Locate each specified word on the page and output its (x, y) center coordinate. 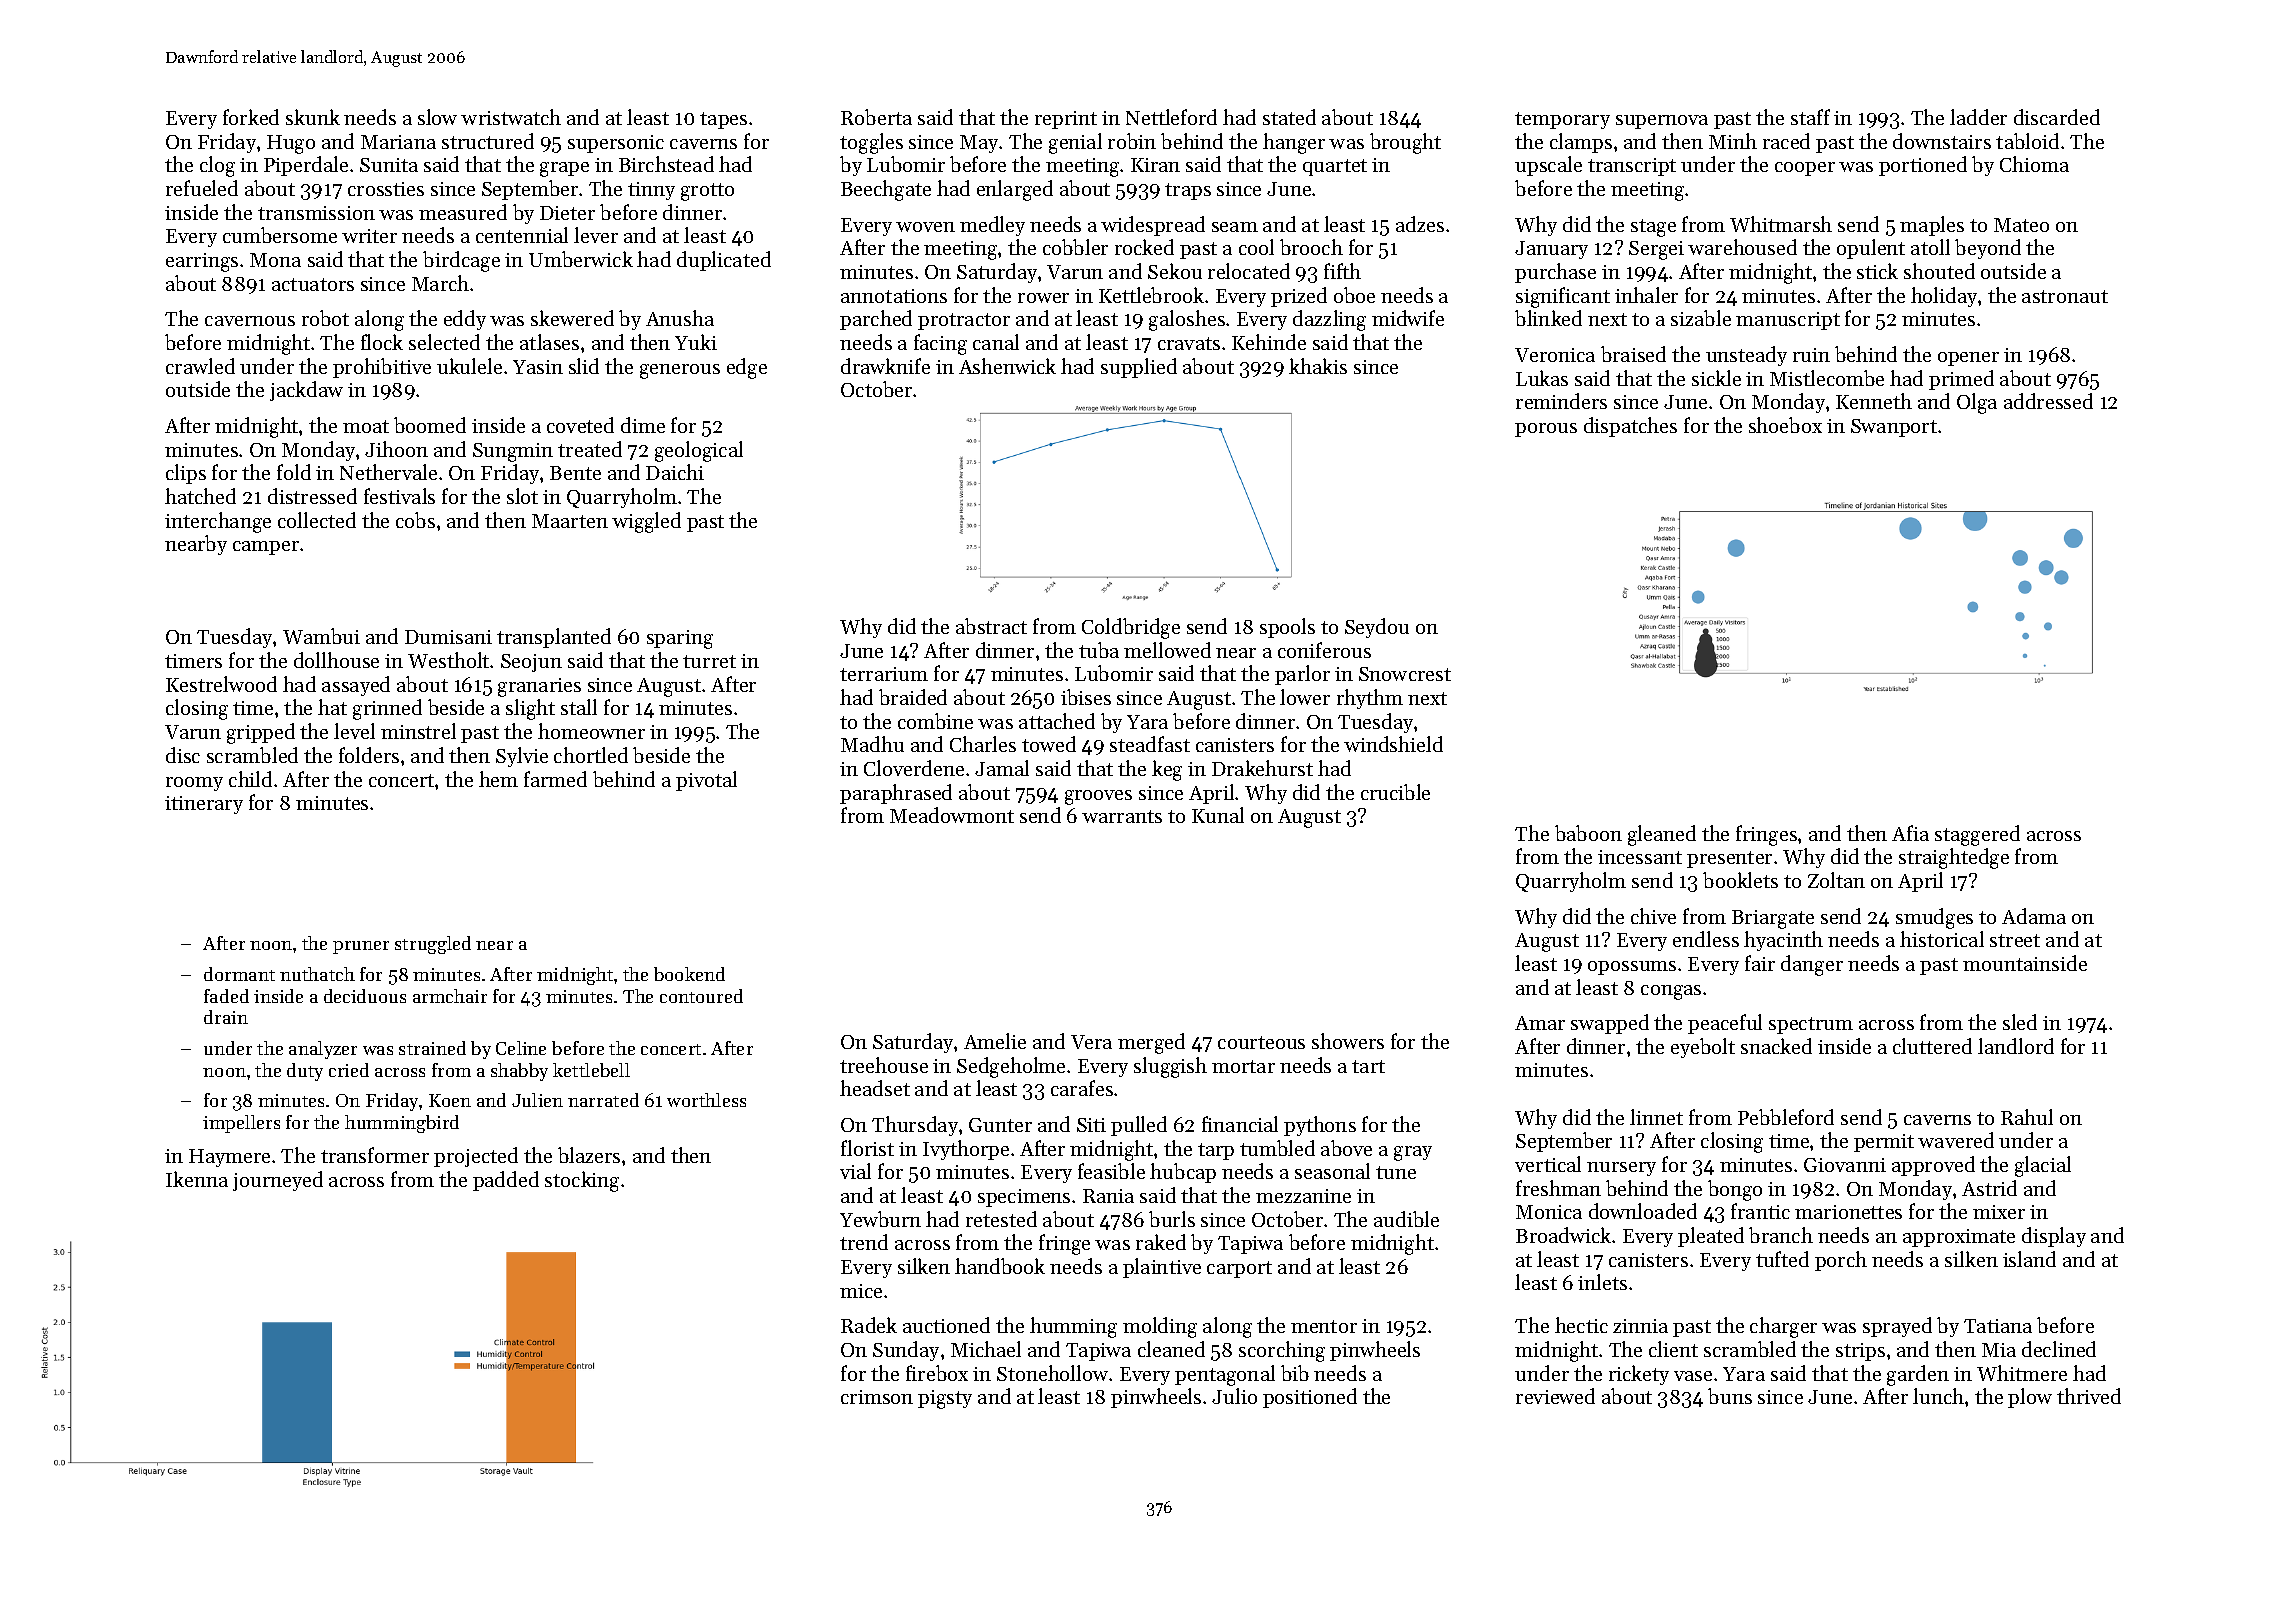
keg (1167, 770)
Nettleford (1171, 117)
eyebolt (1703, 1048)
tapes (723, 120)
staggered (1977, 835)
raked (1161, 1242)
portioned (1923, 166)
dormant (239, 974)
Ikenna (197, 1179)
